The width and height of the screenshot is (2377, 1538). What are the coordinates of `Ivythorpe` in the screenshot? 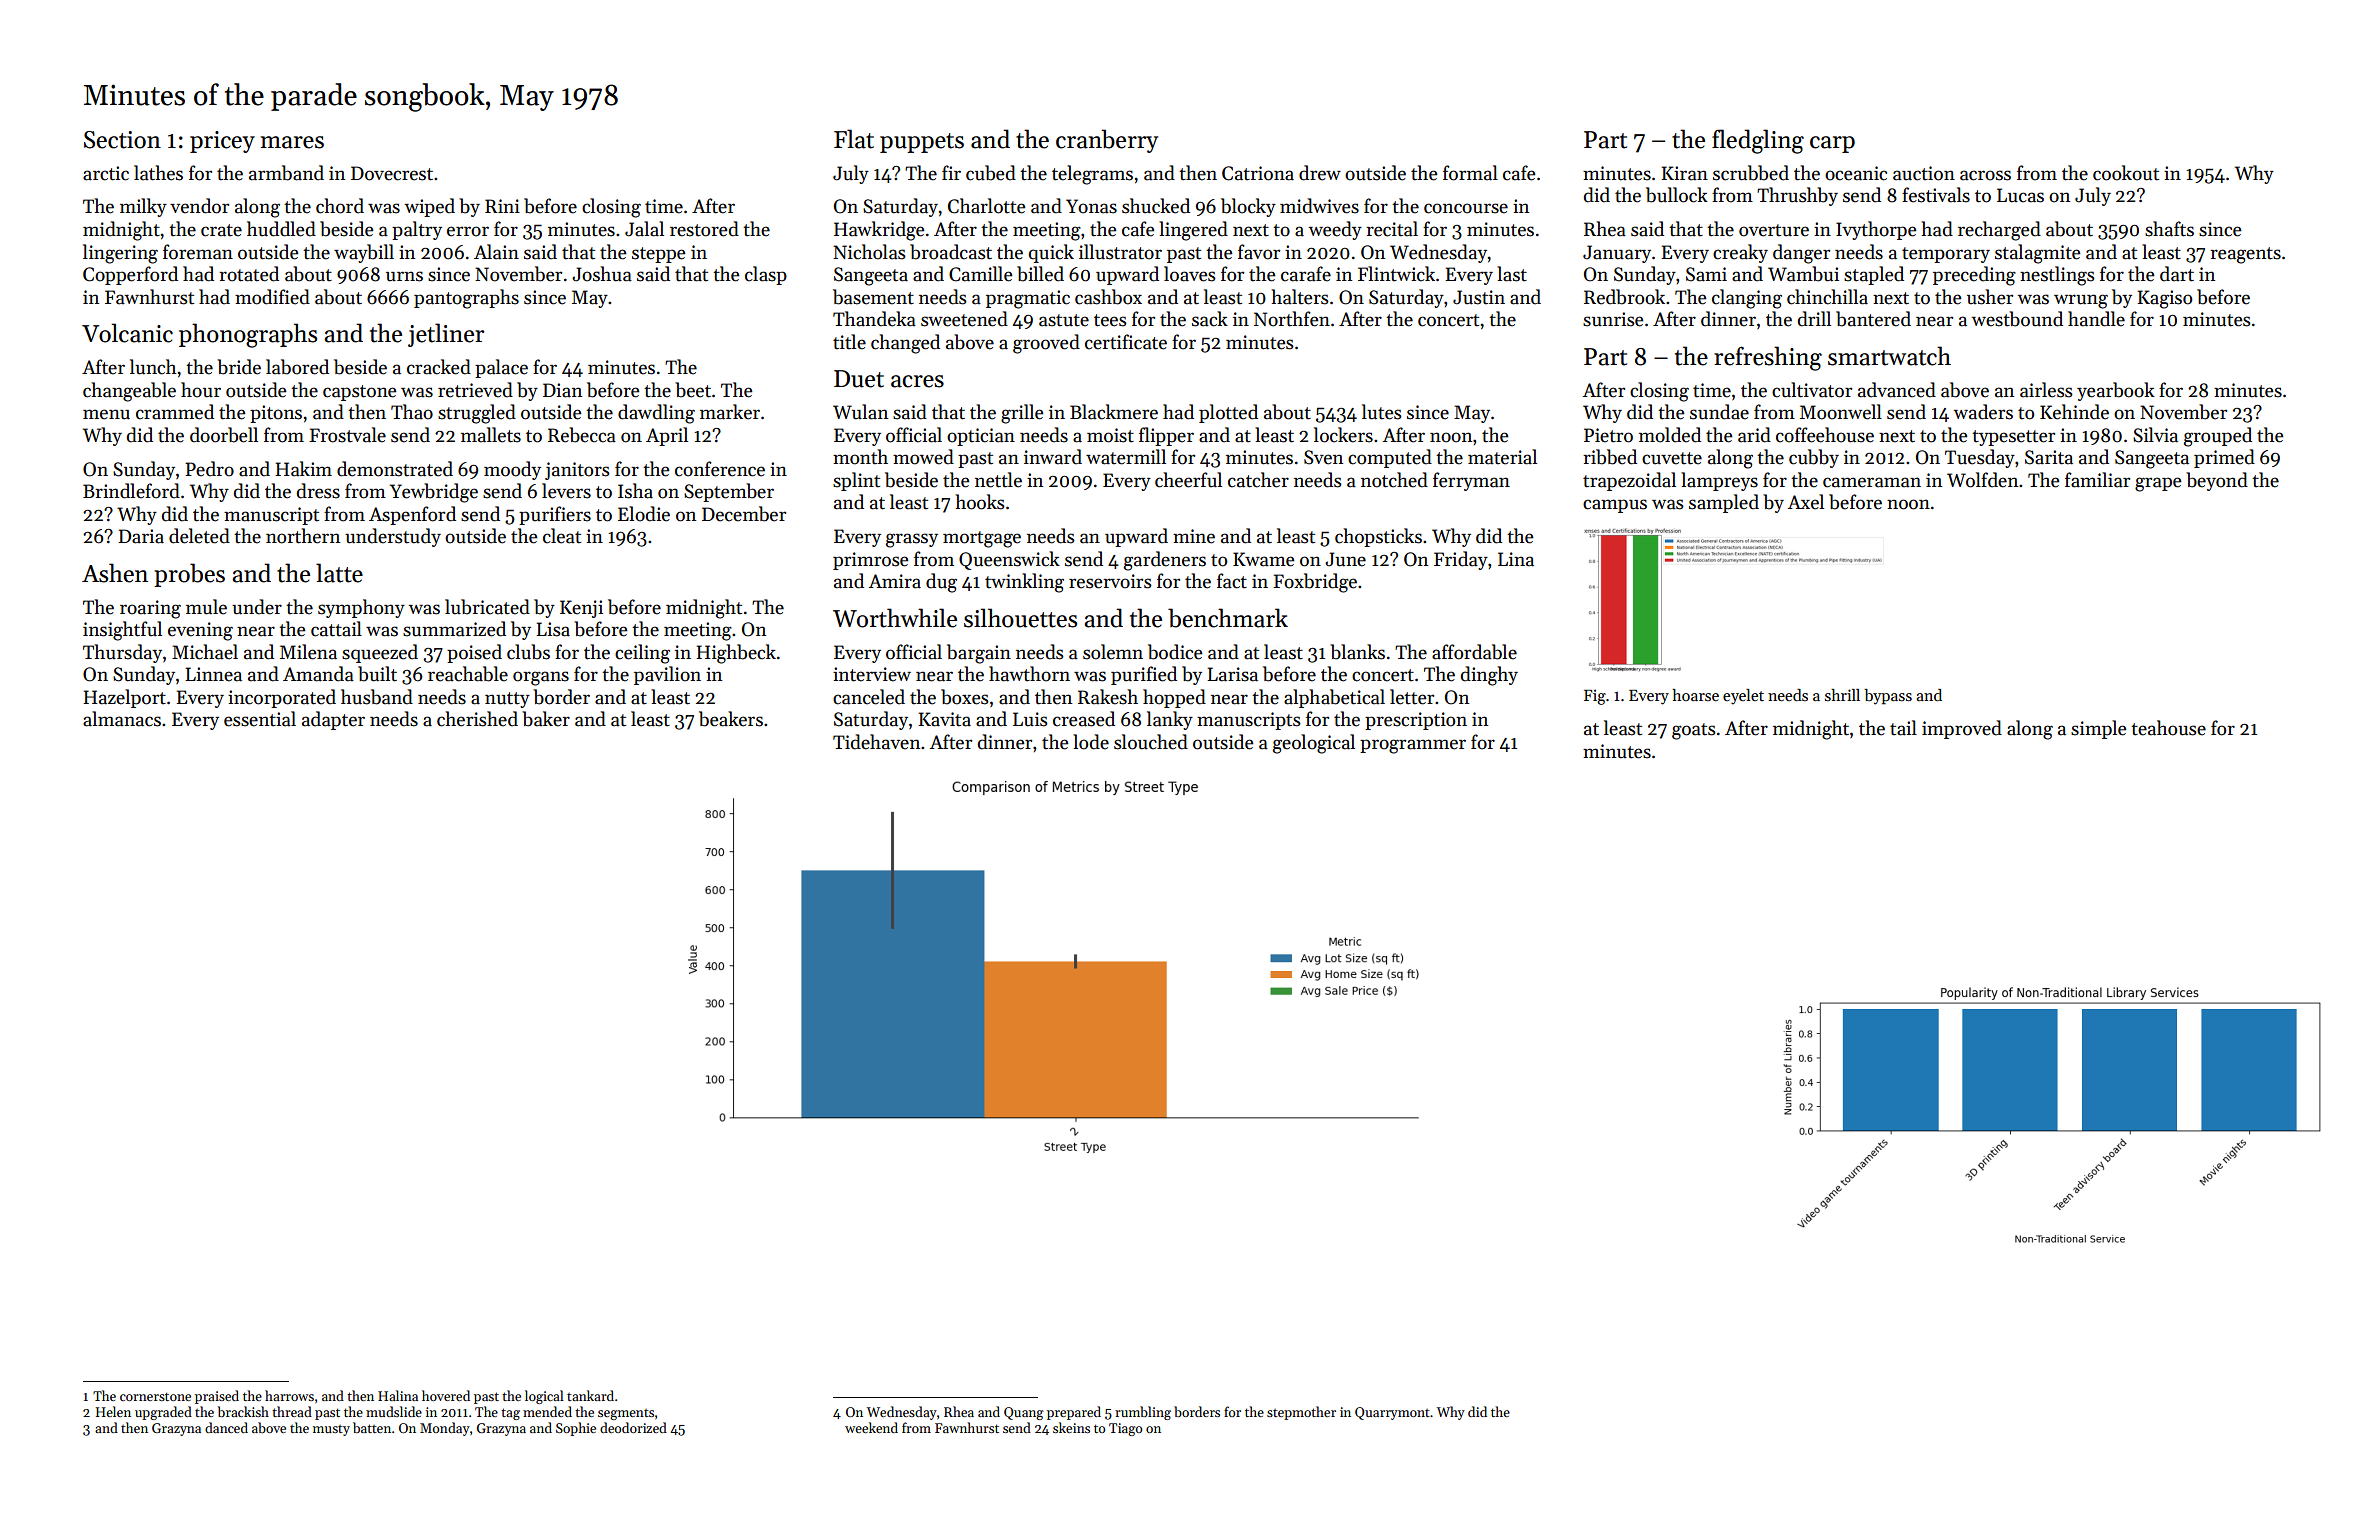 It's located at (1876, 230).
